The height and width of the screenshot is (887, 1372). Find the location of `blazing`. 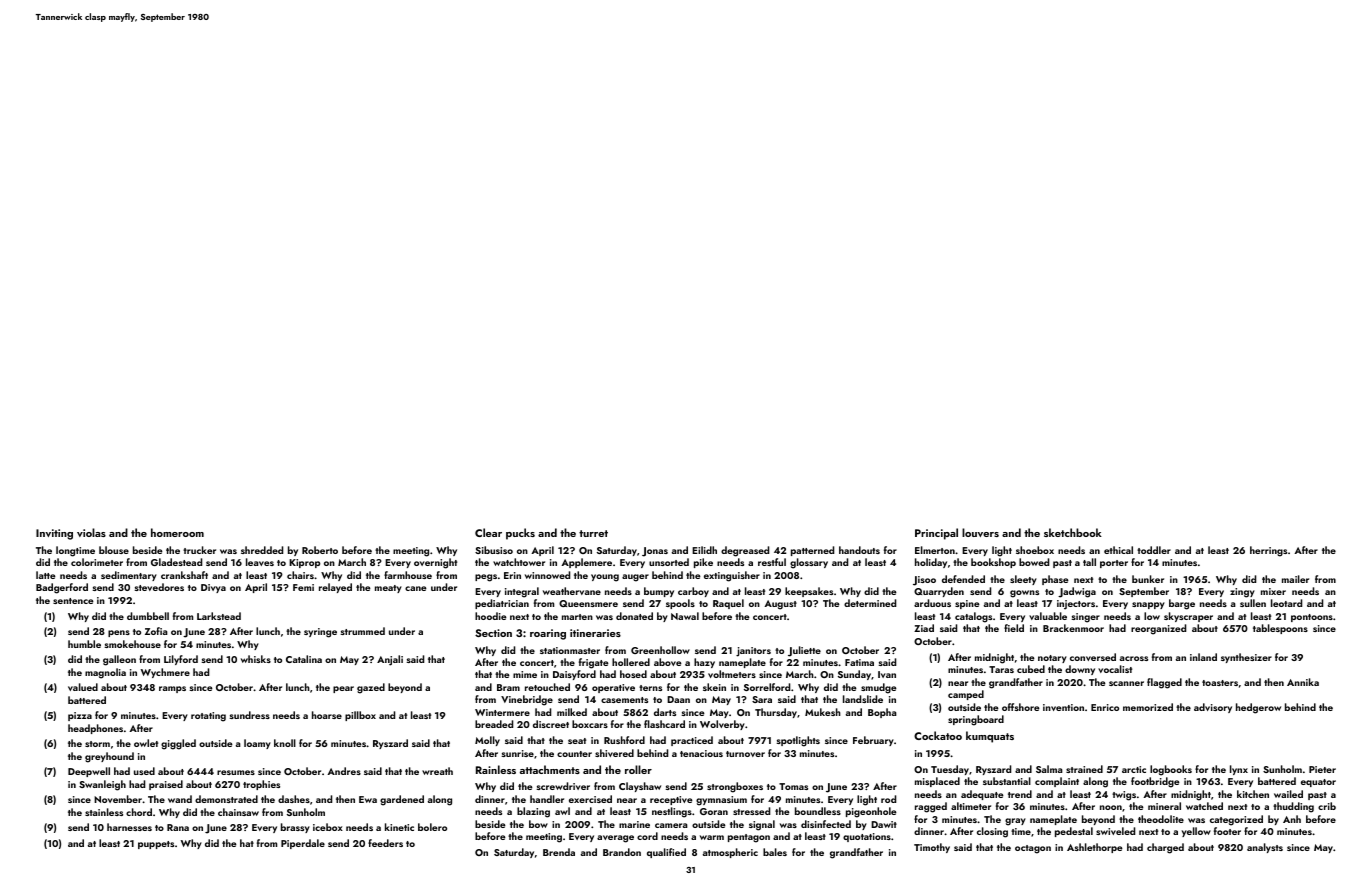

blazing is located at coordinates (533, 812).
